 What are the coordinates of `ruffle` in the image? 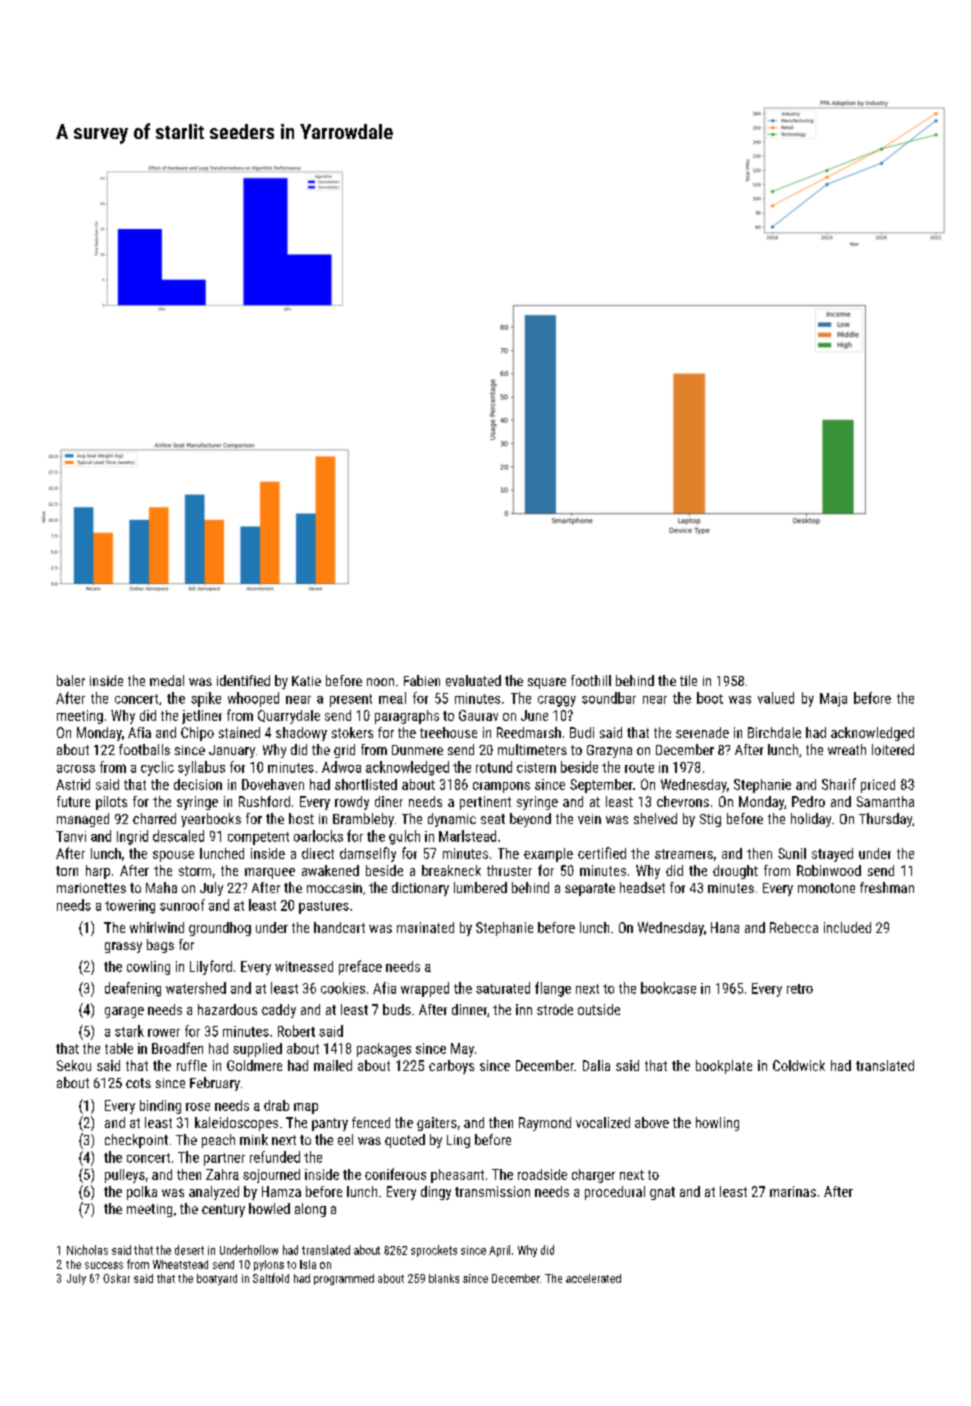 It's located at (192, 1065).
